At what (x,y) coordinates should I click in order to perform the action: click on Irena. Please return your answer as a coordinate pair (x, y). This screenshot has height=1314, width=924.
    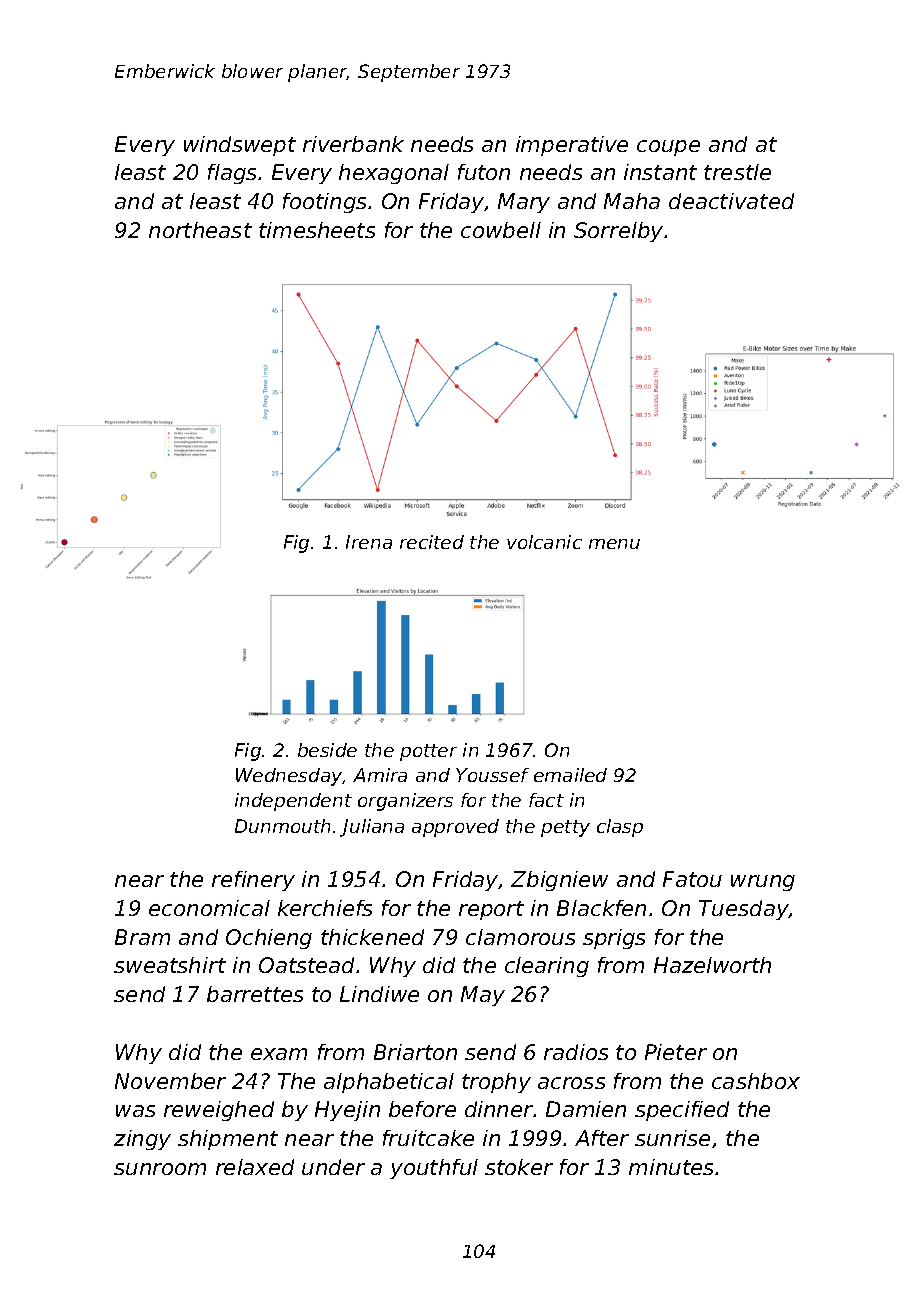
    Looking at the image, I should click on (369, 542).
